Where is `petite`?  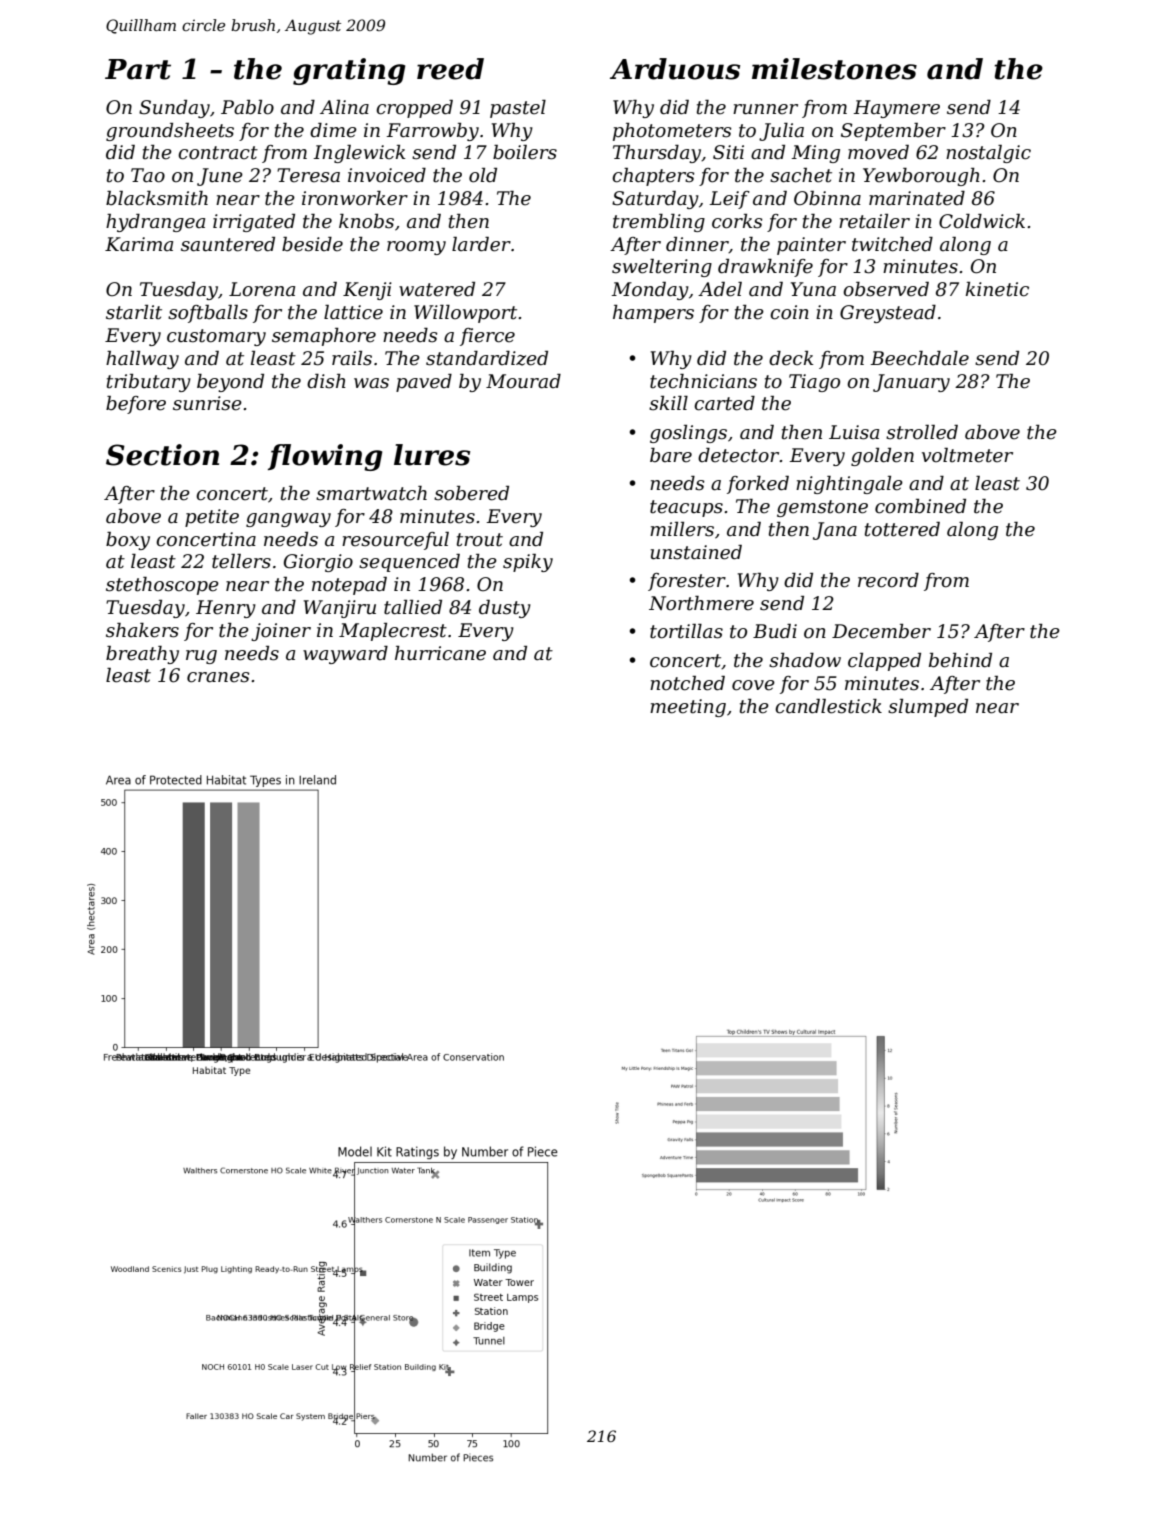
petite is located at coordinates (212, 518).
